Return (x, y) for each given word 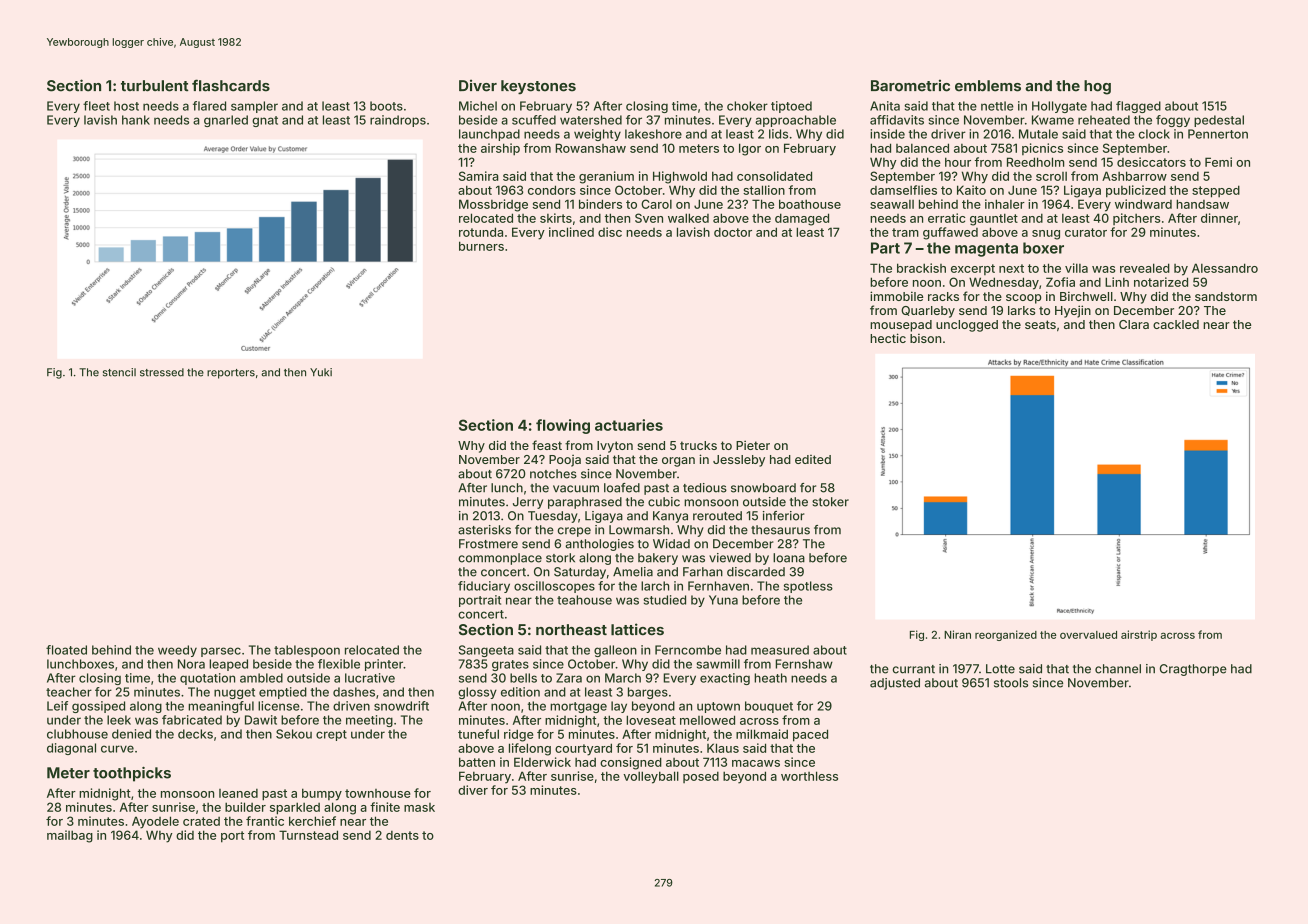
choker (747, 106)
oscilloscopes (554, 587)
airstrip (1139, 635)
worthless (809, 776)
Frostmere (488, 544)
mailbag (70, 836)
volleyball (651, 777)
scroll (1051, 176)
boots (386, 106)
